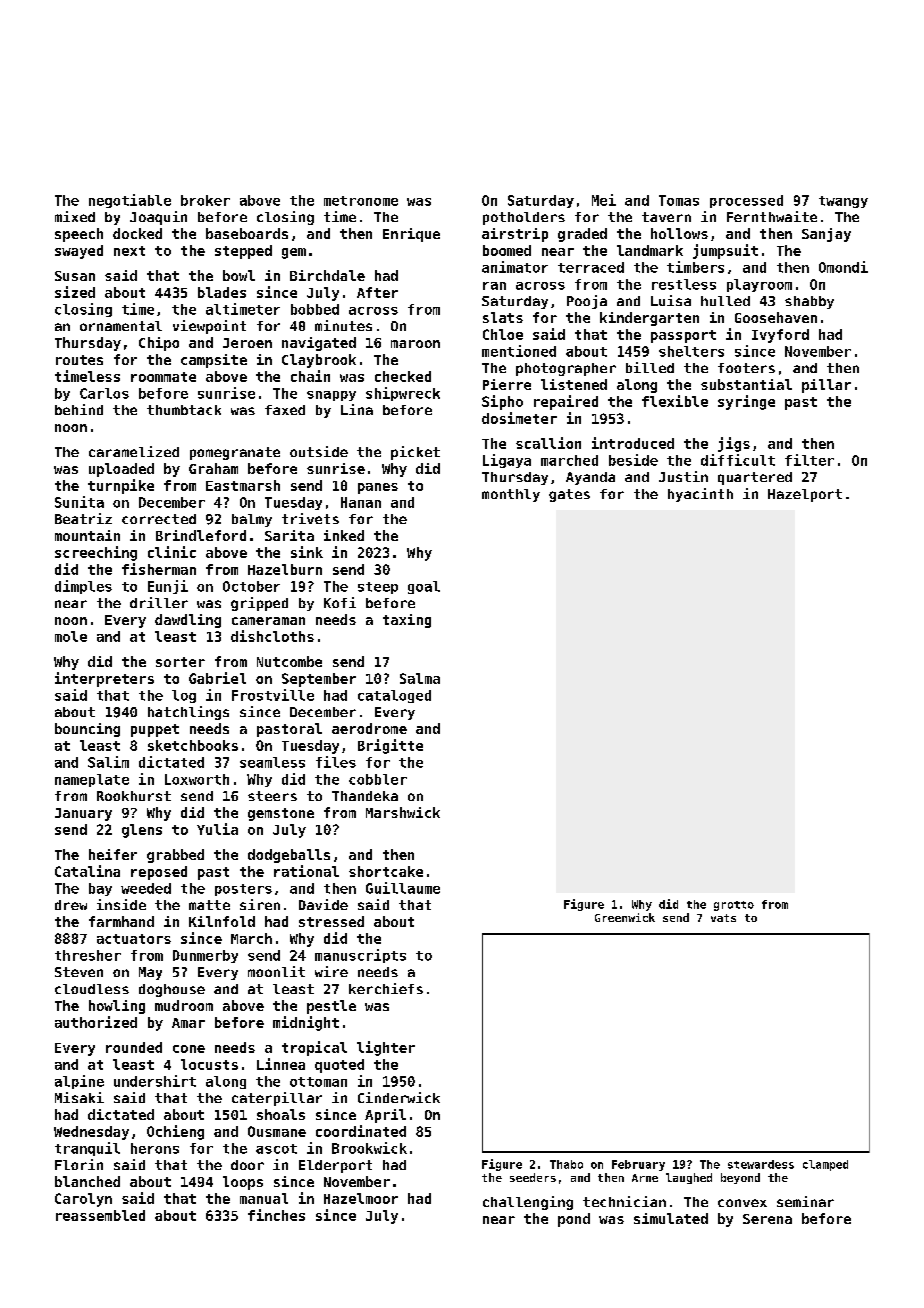 The image size is (924, 1308). I want to click on Pierre, so click(507, 384).
